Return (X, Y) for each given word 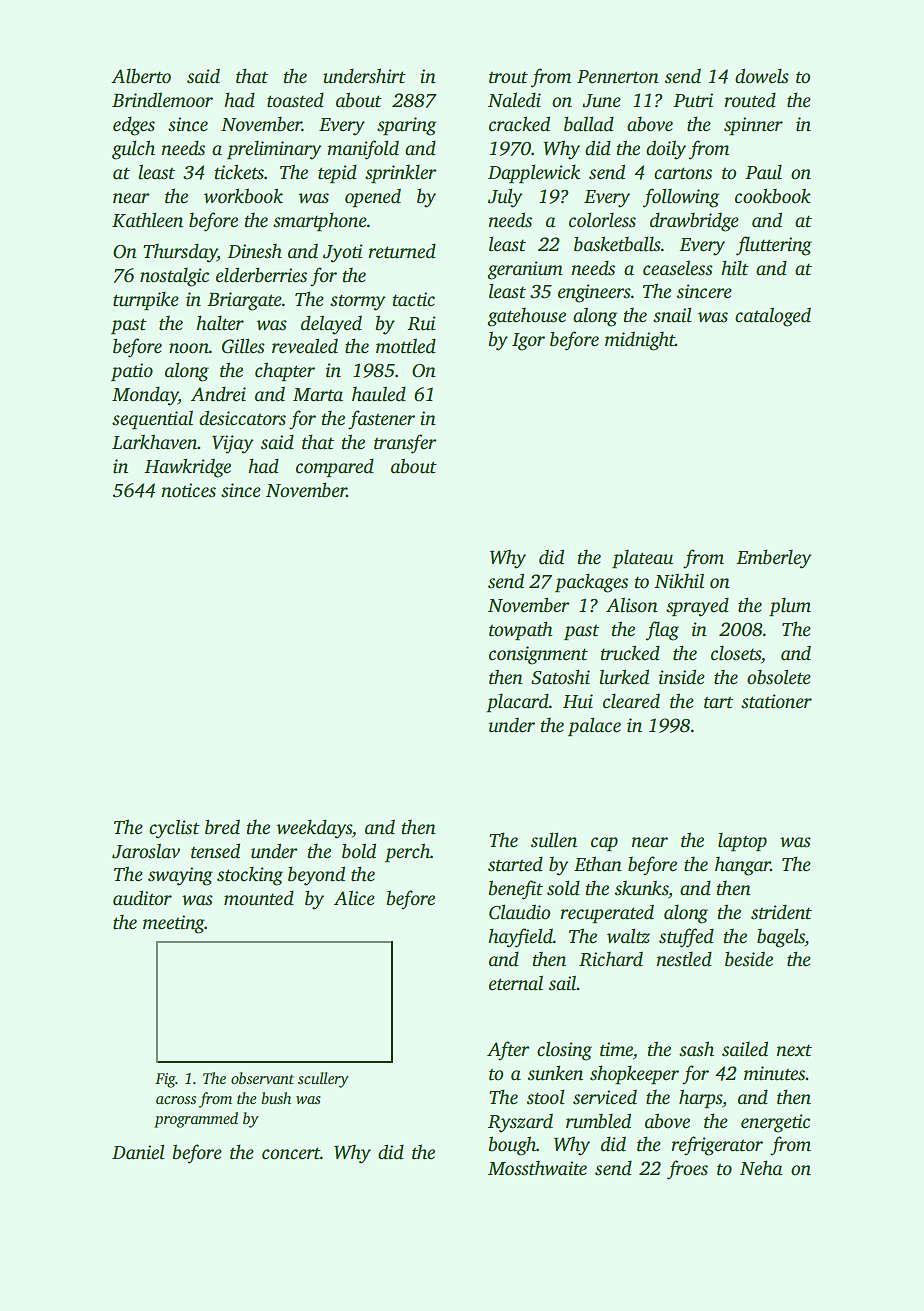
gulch (133, 150)
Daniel (138, 1152)
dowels (762, 76)
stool (546, 1097)
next (794, 1050)
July (505, 198)
